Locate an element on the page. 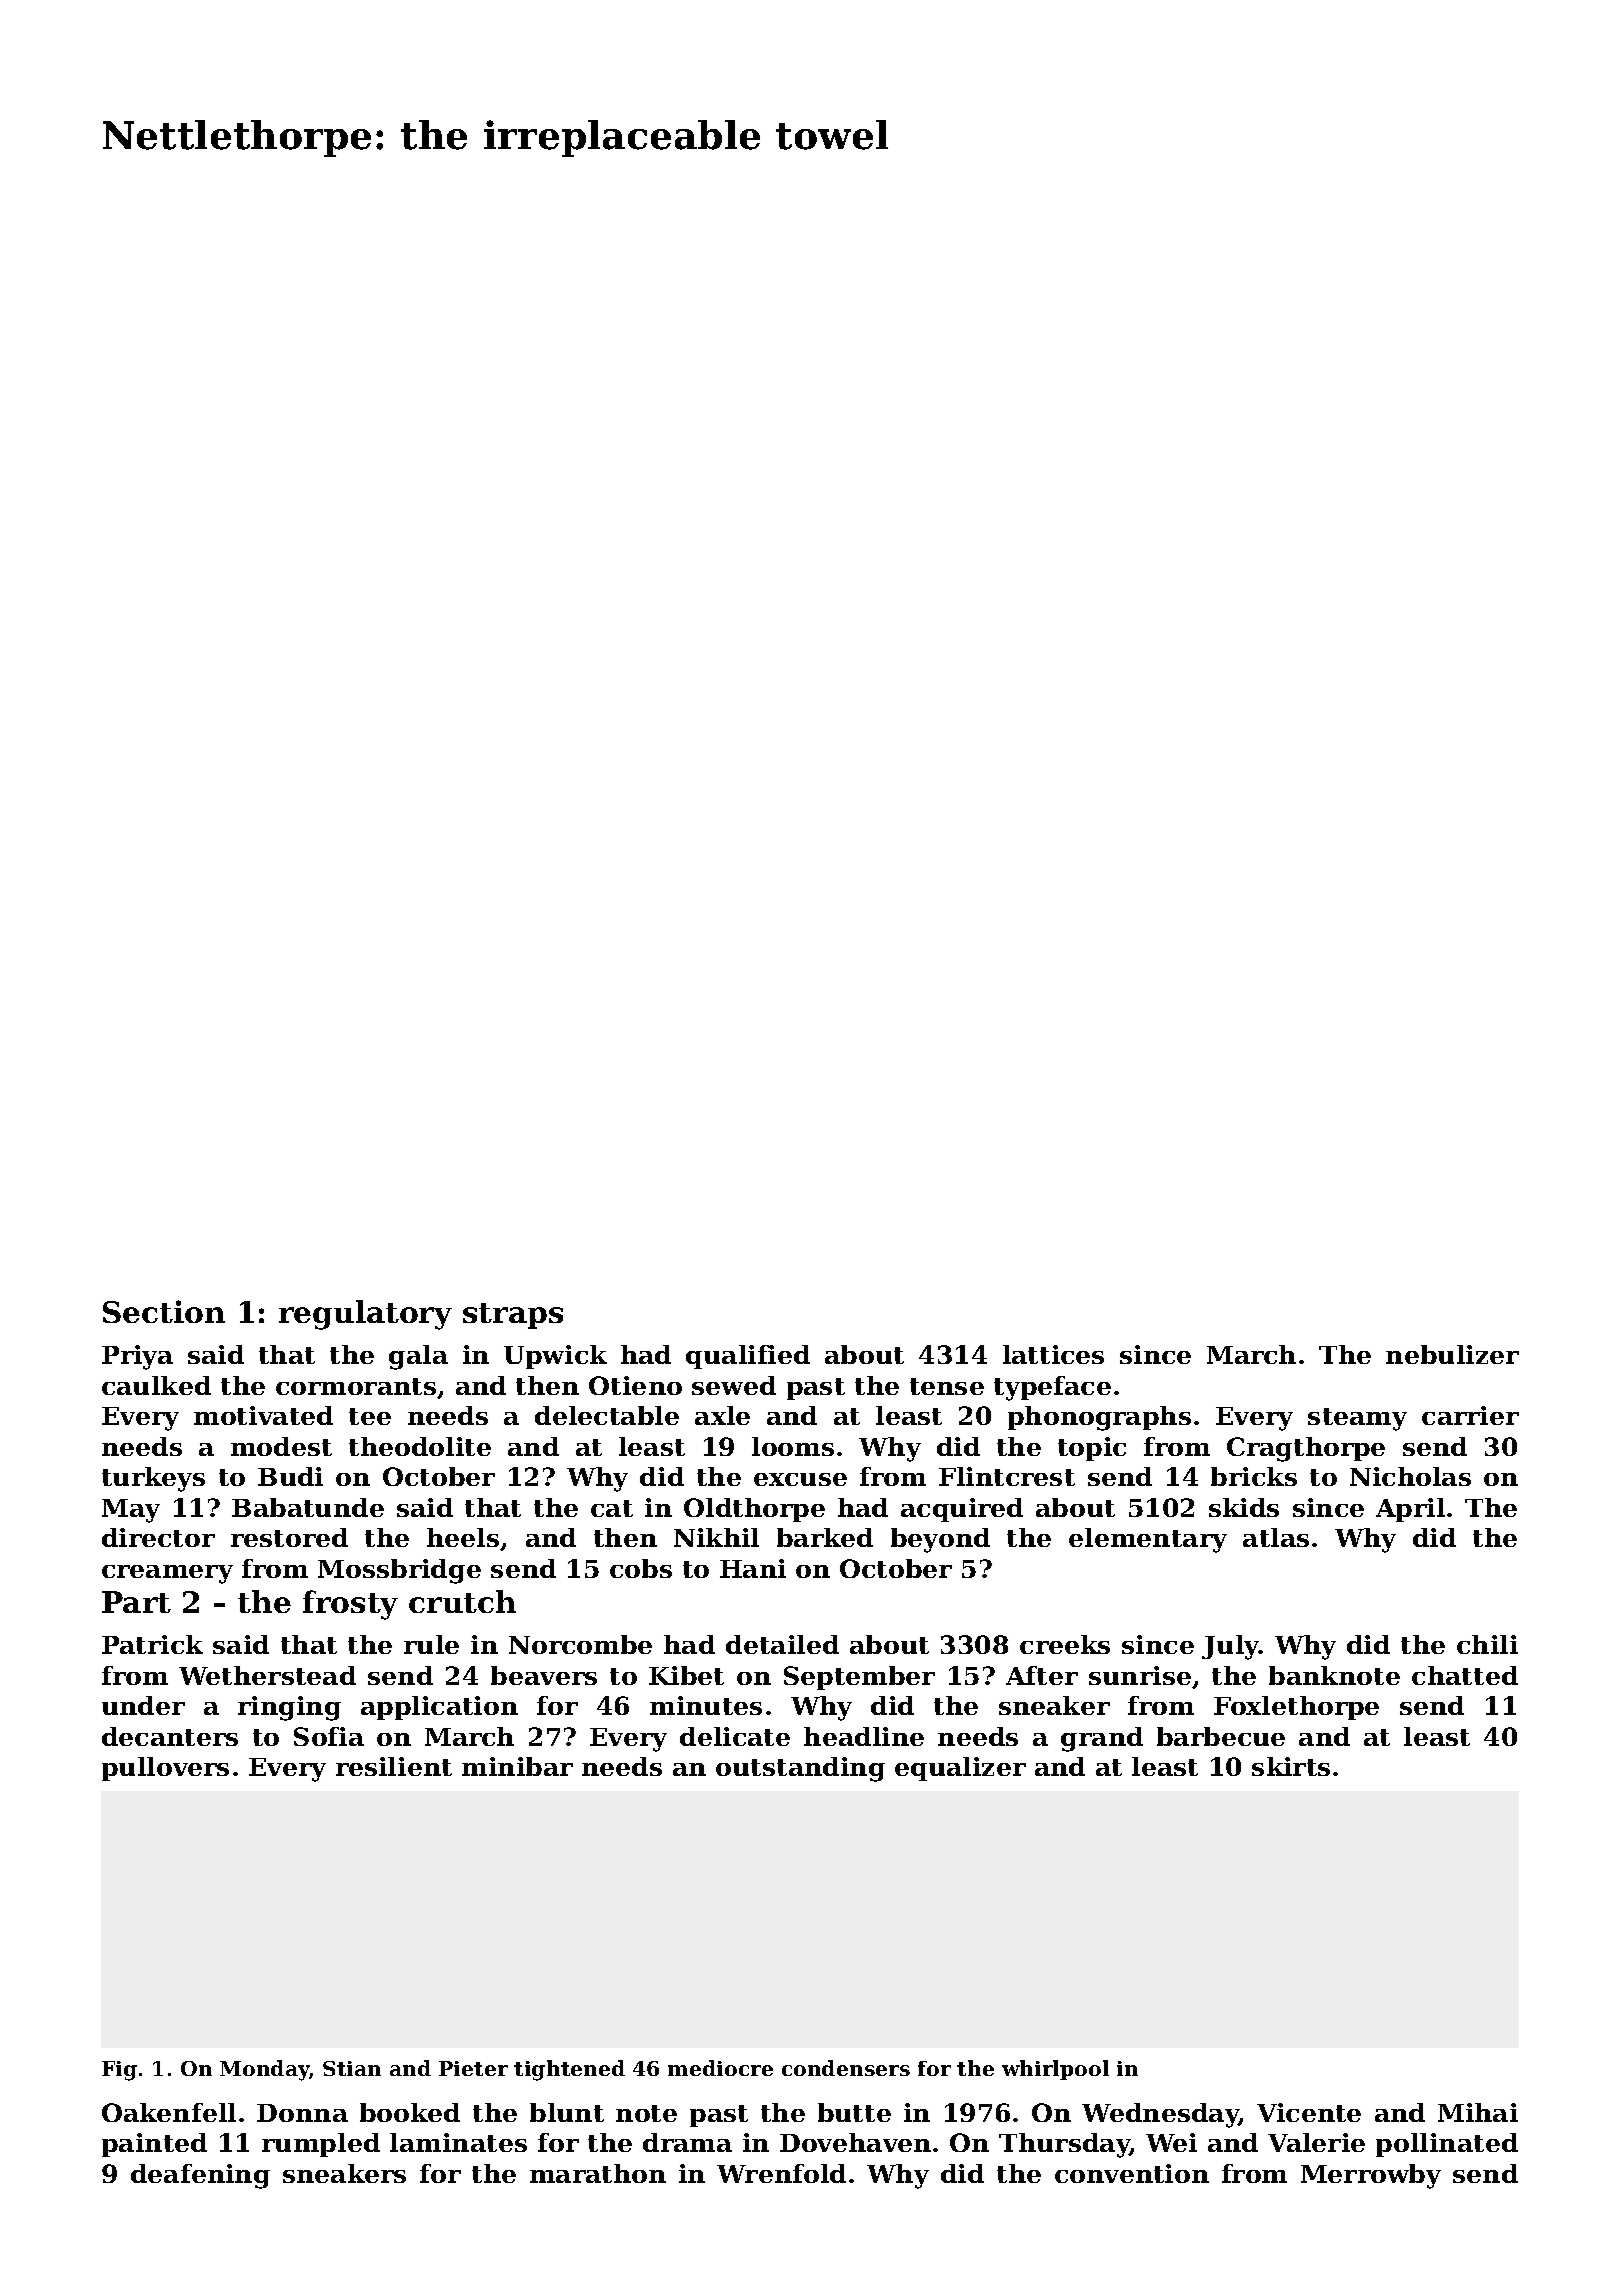  qualified is located at coordinates (748, 1357).
